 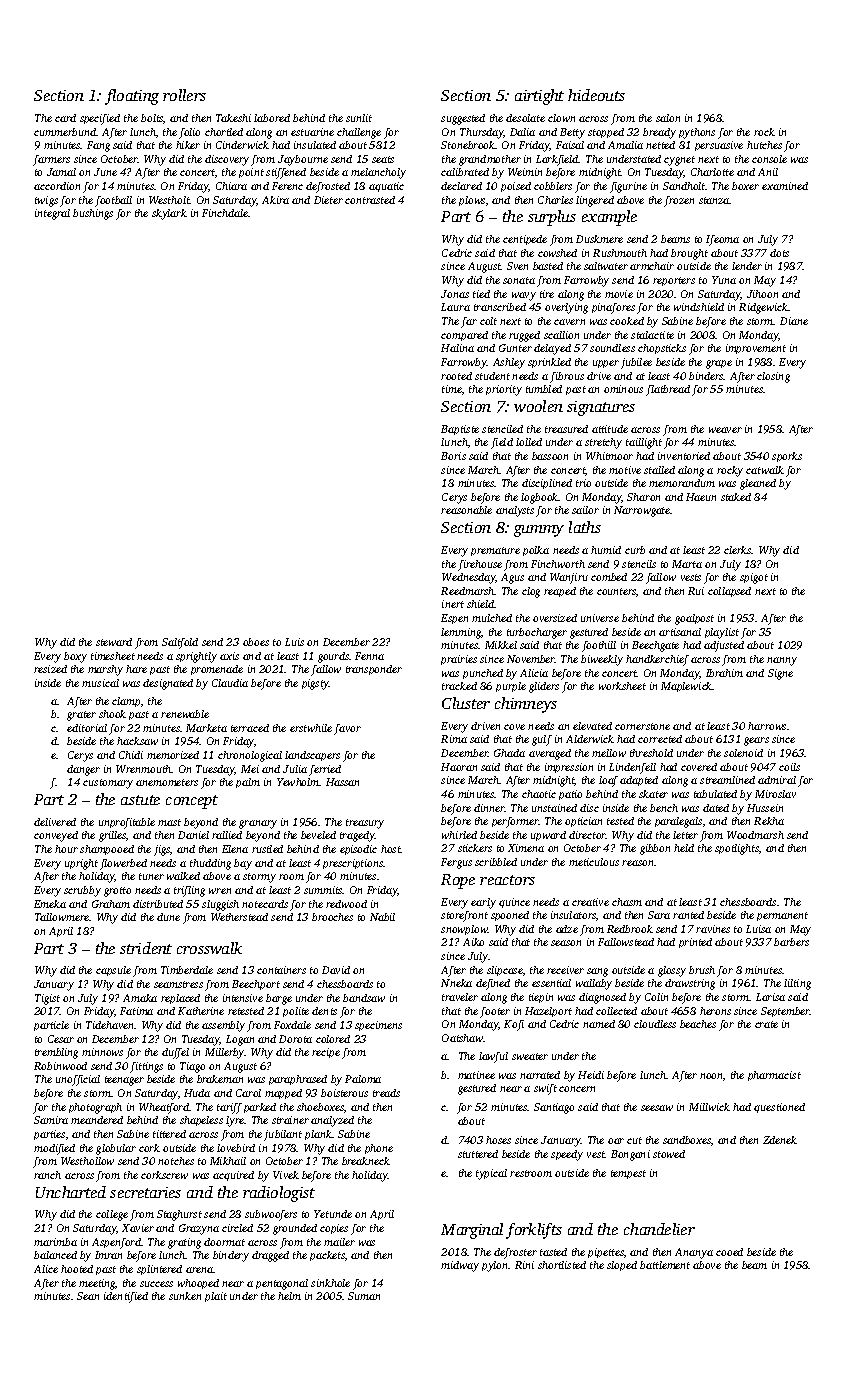 What do you see at coordinates (539, 97) in the page?
I see `airtight` at bounding box center [539, 97].
